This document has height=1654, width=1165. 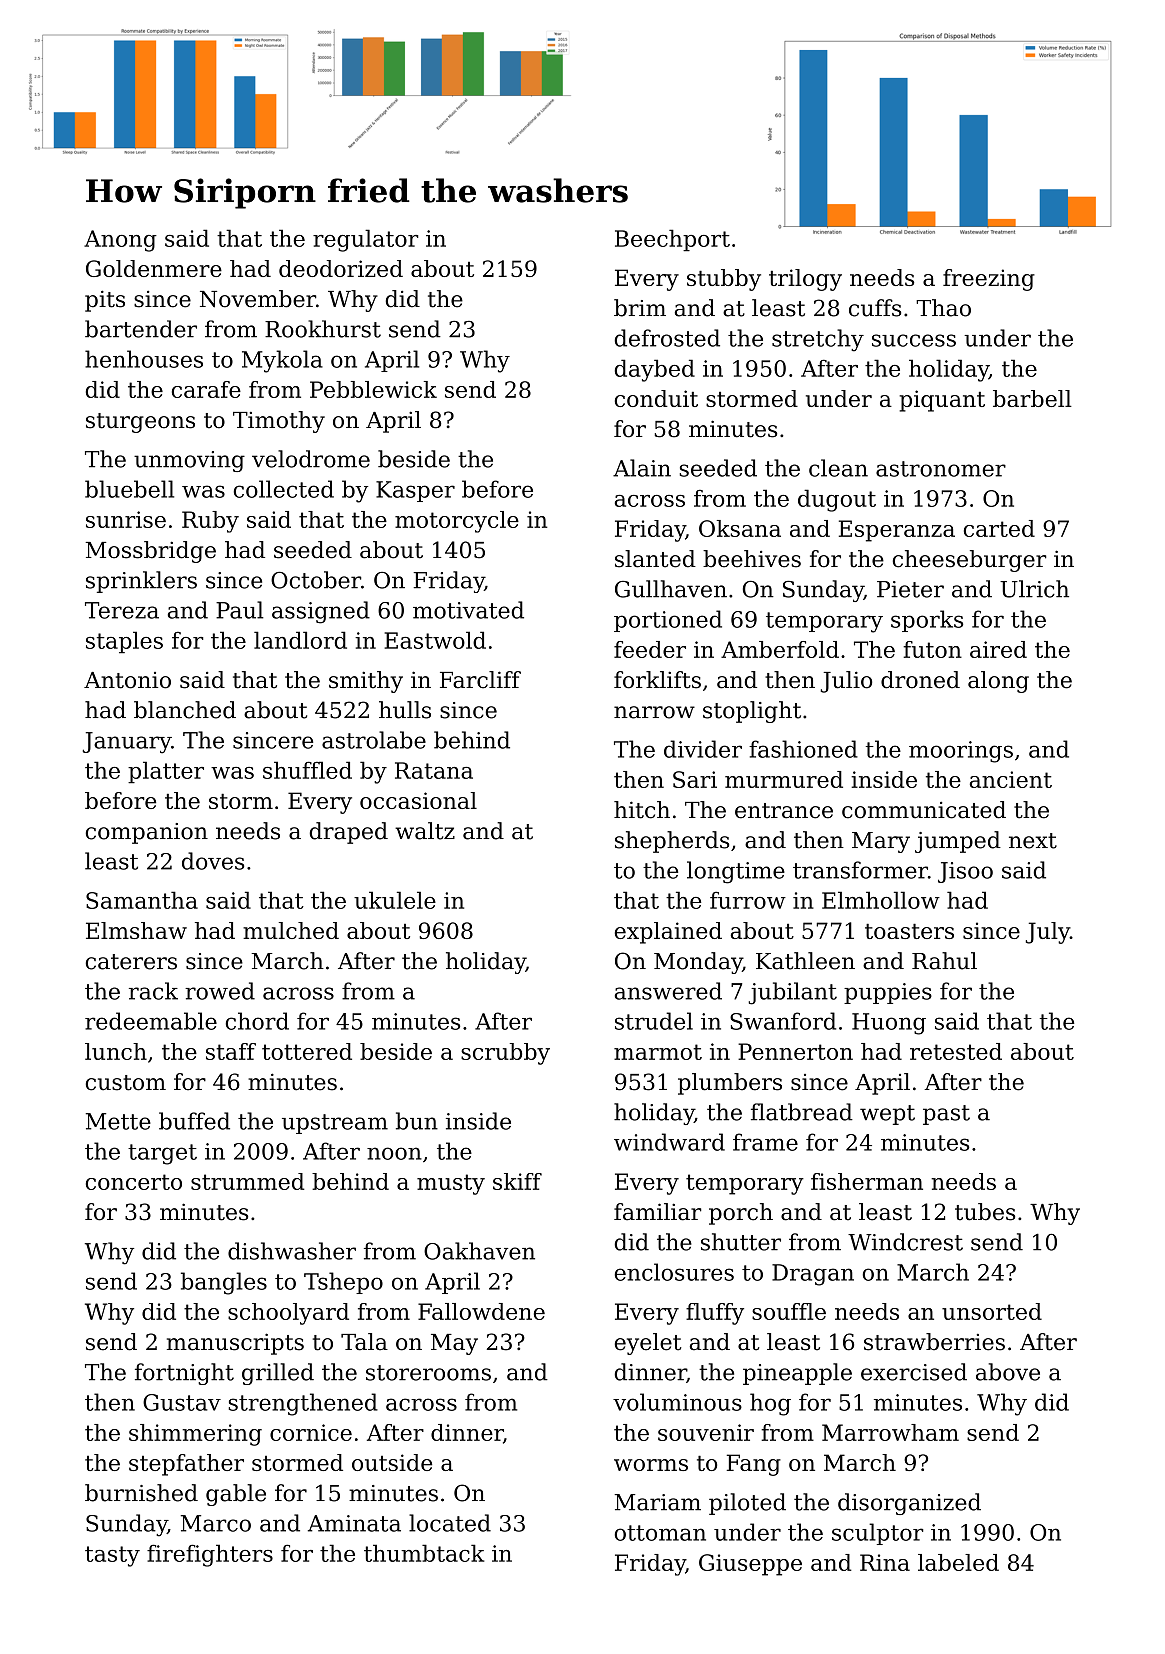 What do you see at coordinates (147, 833) in the document?
I see `companion` at bounding box center [147, 833].
